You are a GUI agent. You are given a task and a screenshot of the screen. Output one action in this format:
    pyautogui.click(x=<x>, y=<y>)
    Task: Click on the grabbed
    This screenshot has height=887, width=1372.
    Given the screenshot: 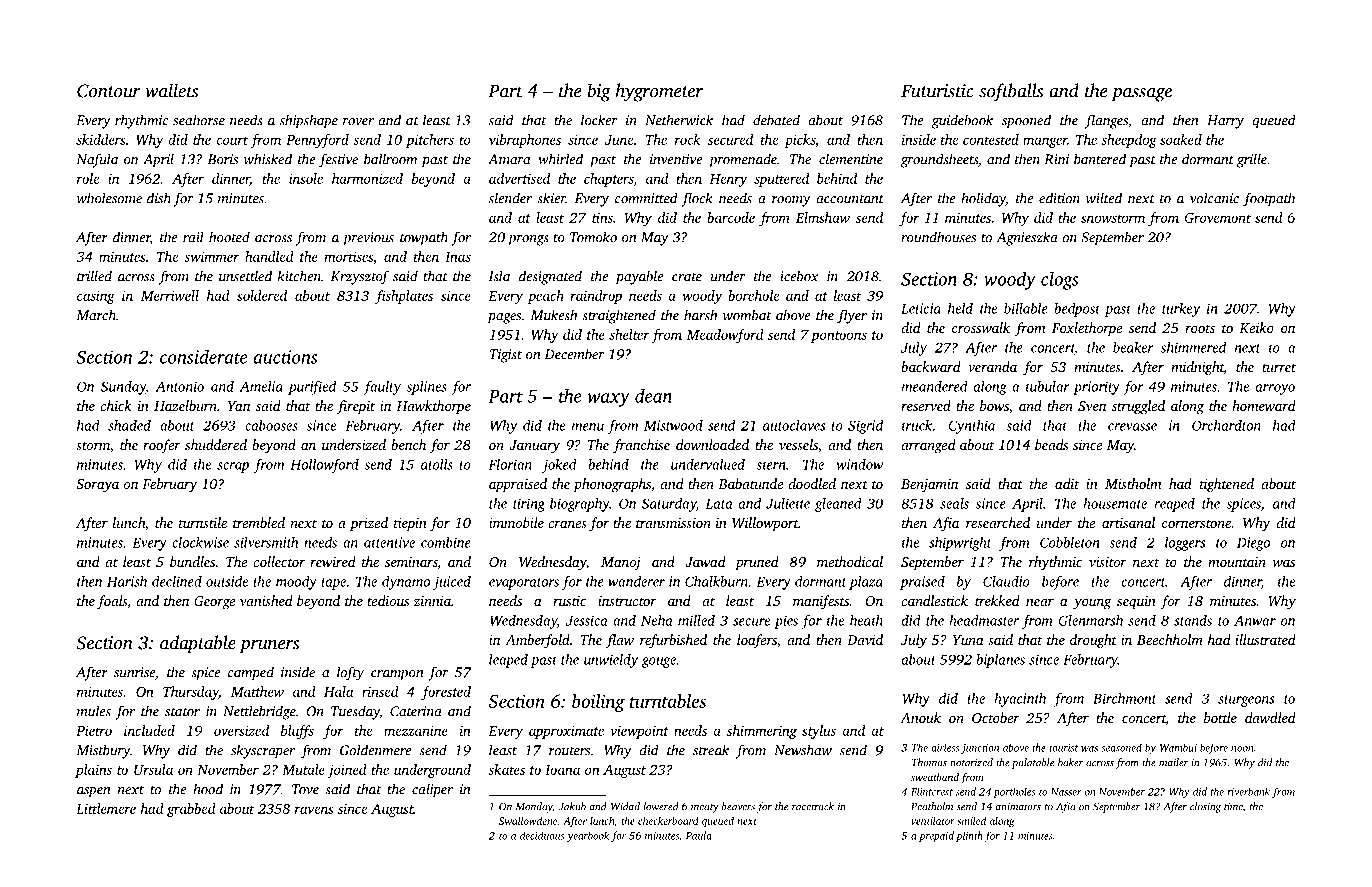 What is the action you would take?
    pyautogui.click(x=191, y=810)
